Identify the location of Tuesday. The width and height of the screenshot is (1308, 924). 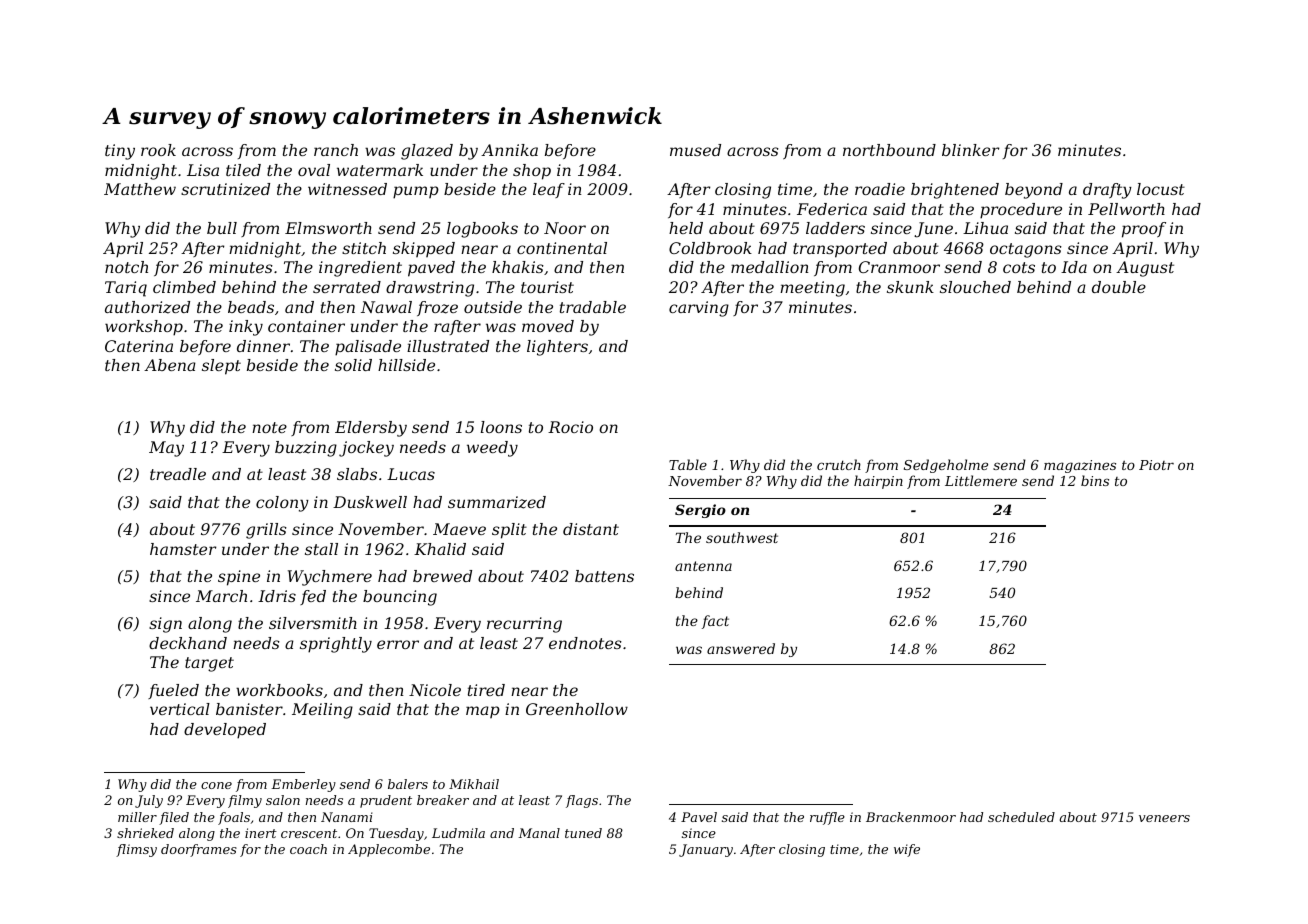
(396, 834).
